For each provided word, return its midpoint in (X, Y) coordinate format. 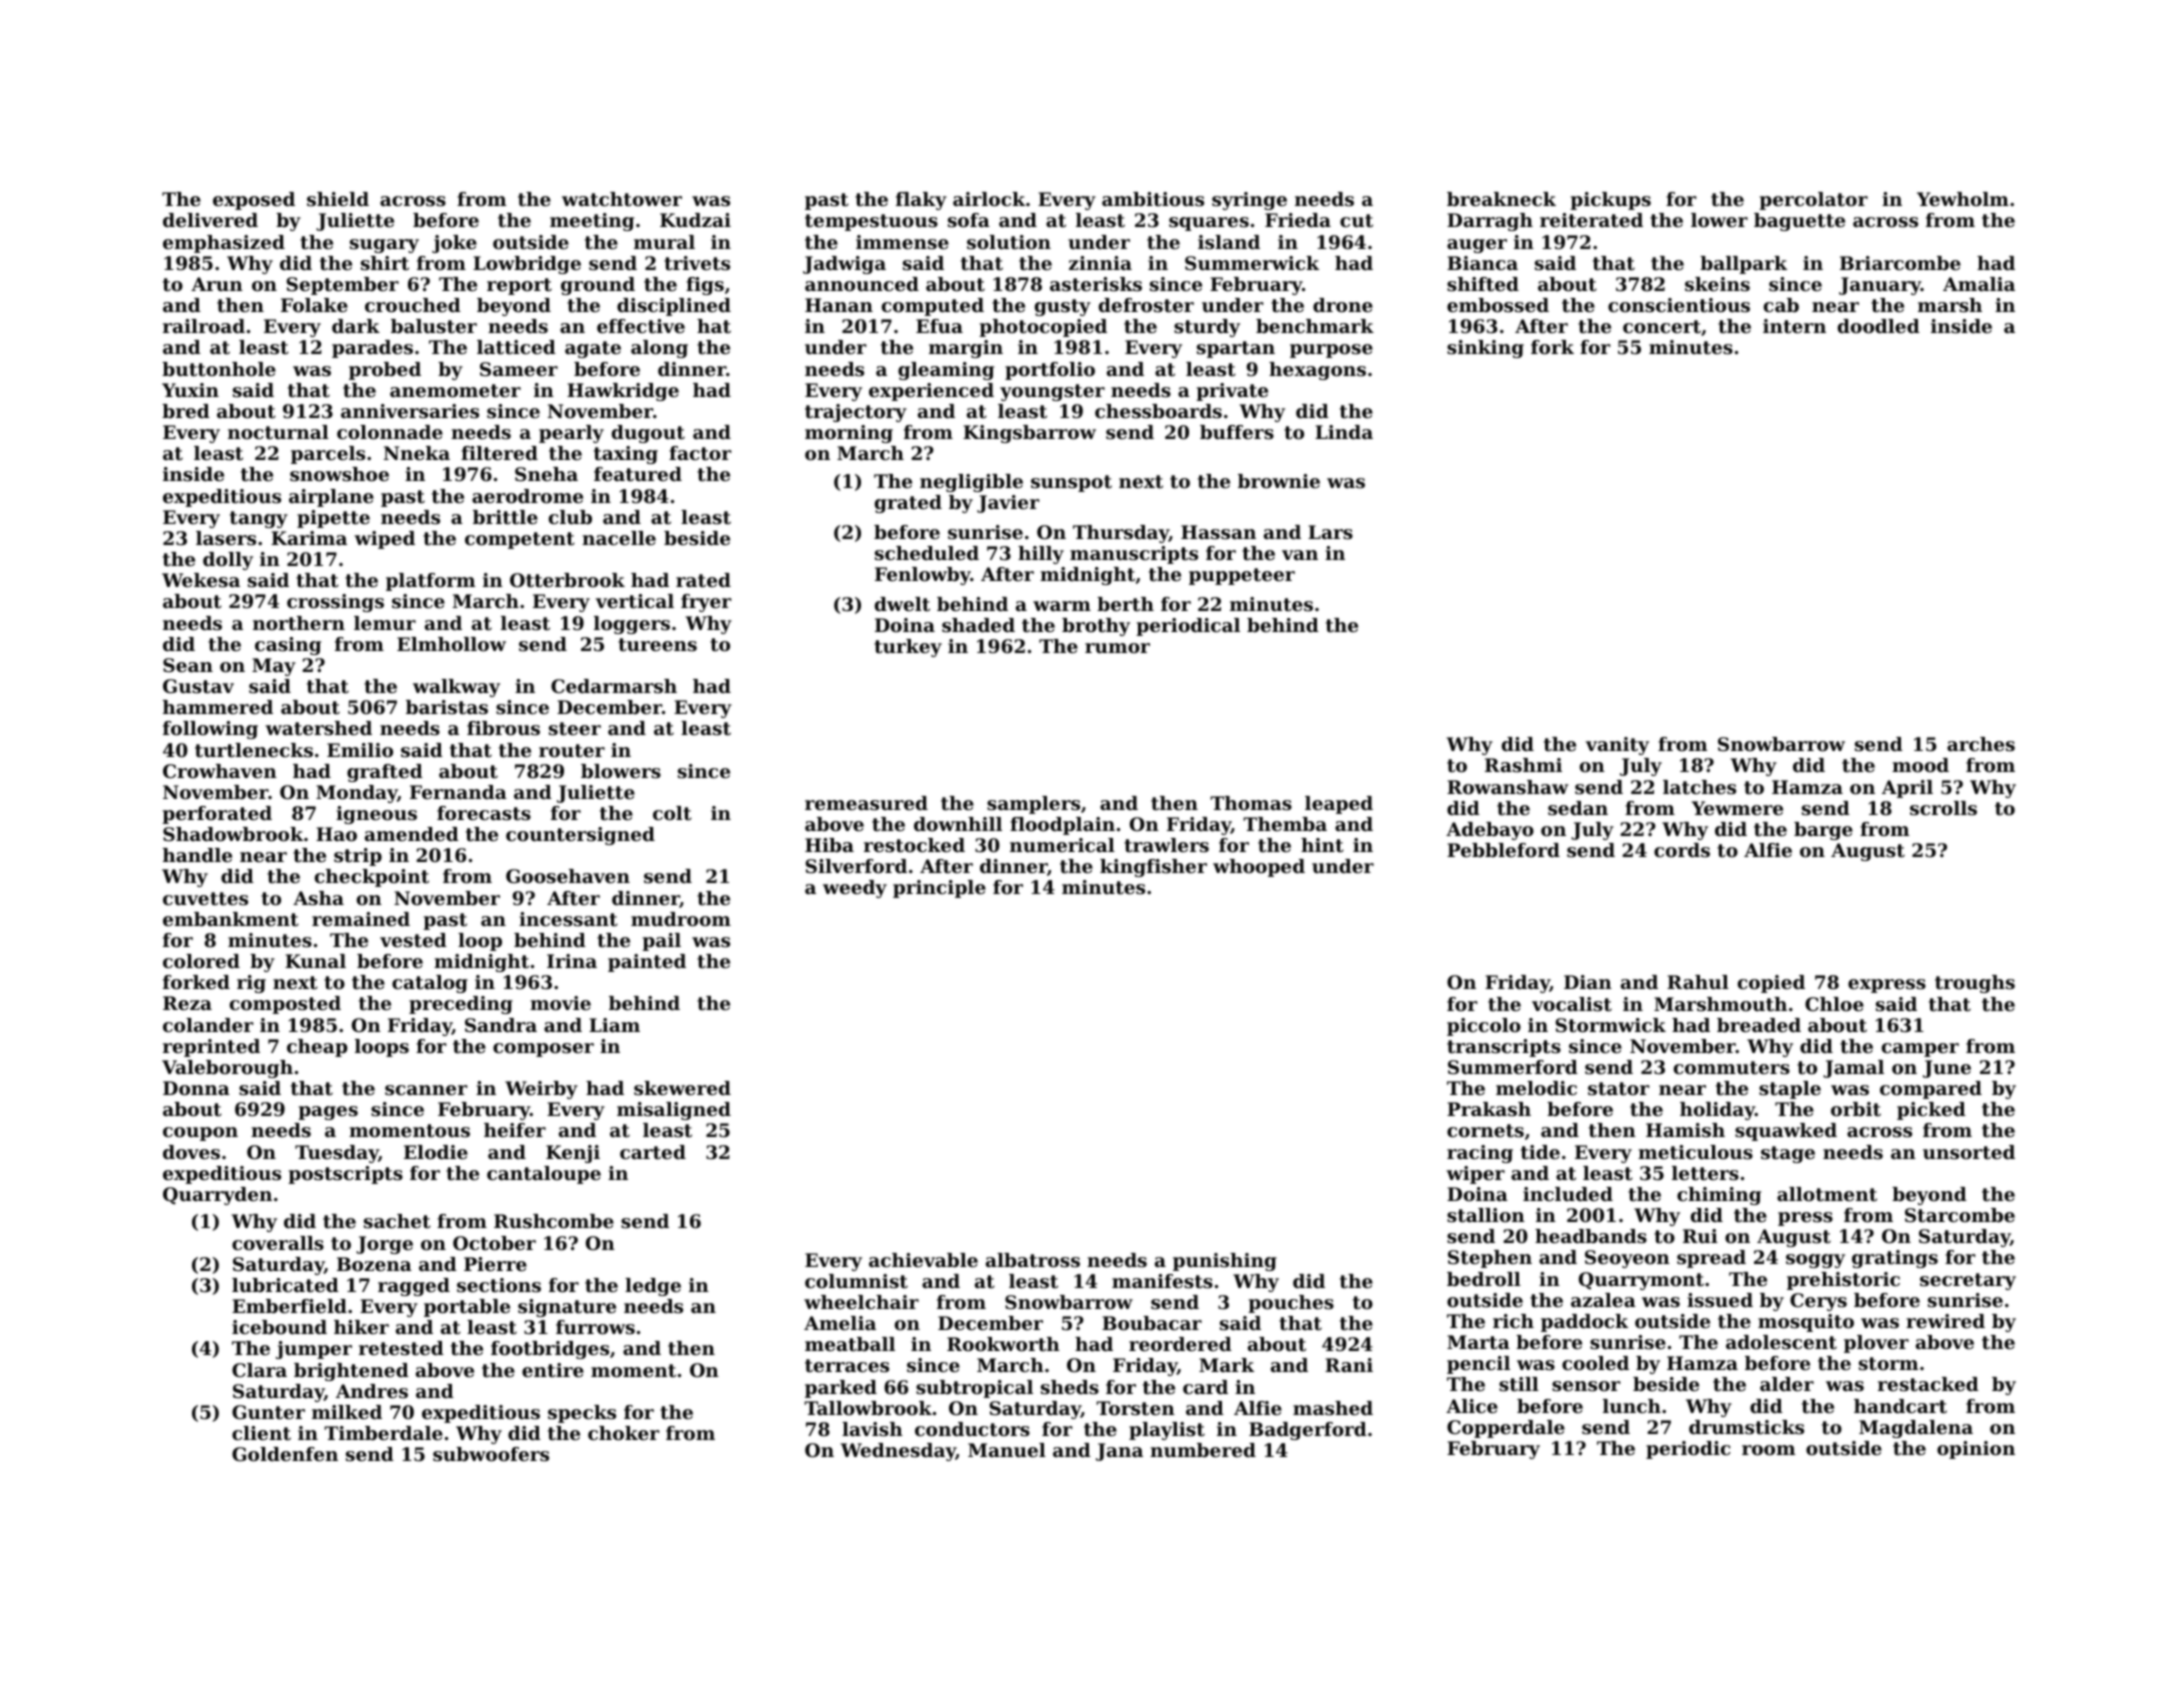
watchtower (622, 199)
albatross (1033, 1260)
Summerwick (1252, 263)
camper (1920, 1050)
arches (1981, 744)
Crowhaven (220, 771)
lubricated (285, 1285)
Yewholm (1963, 199)
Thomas (1251, 803)
